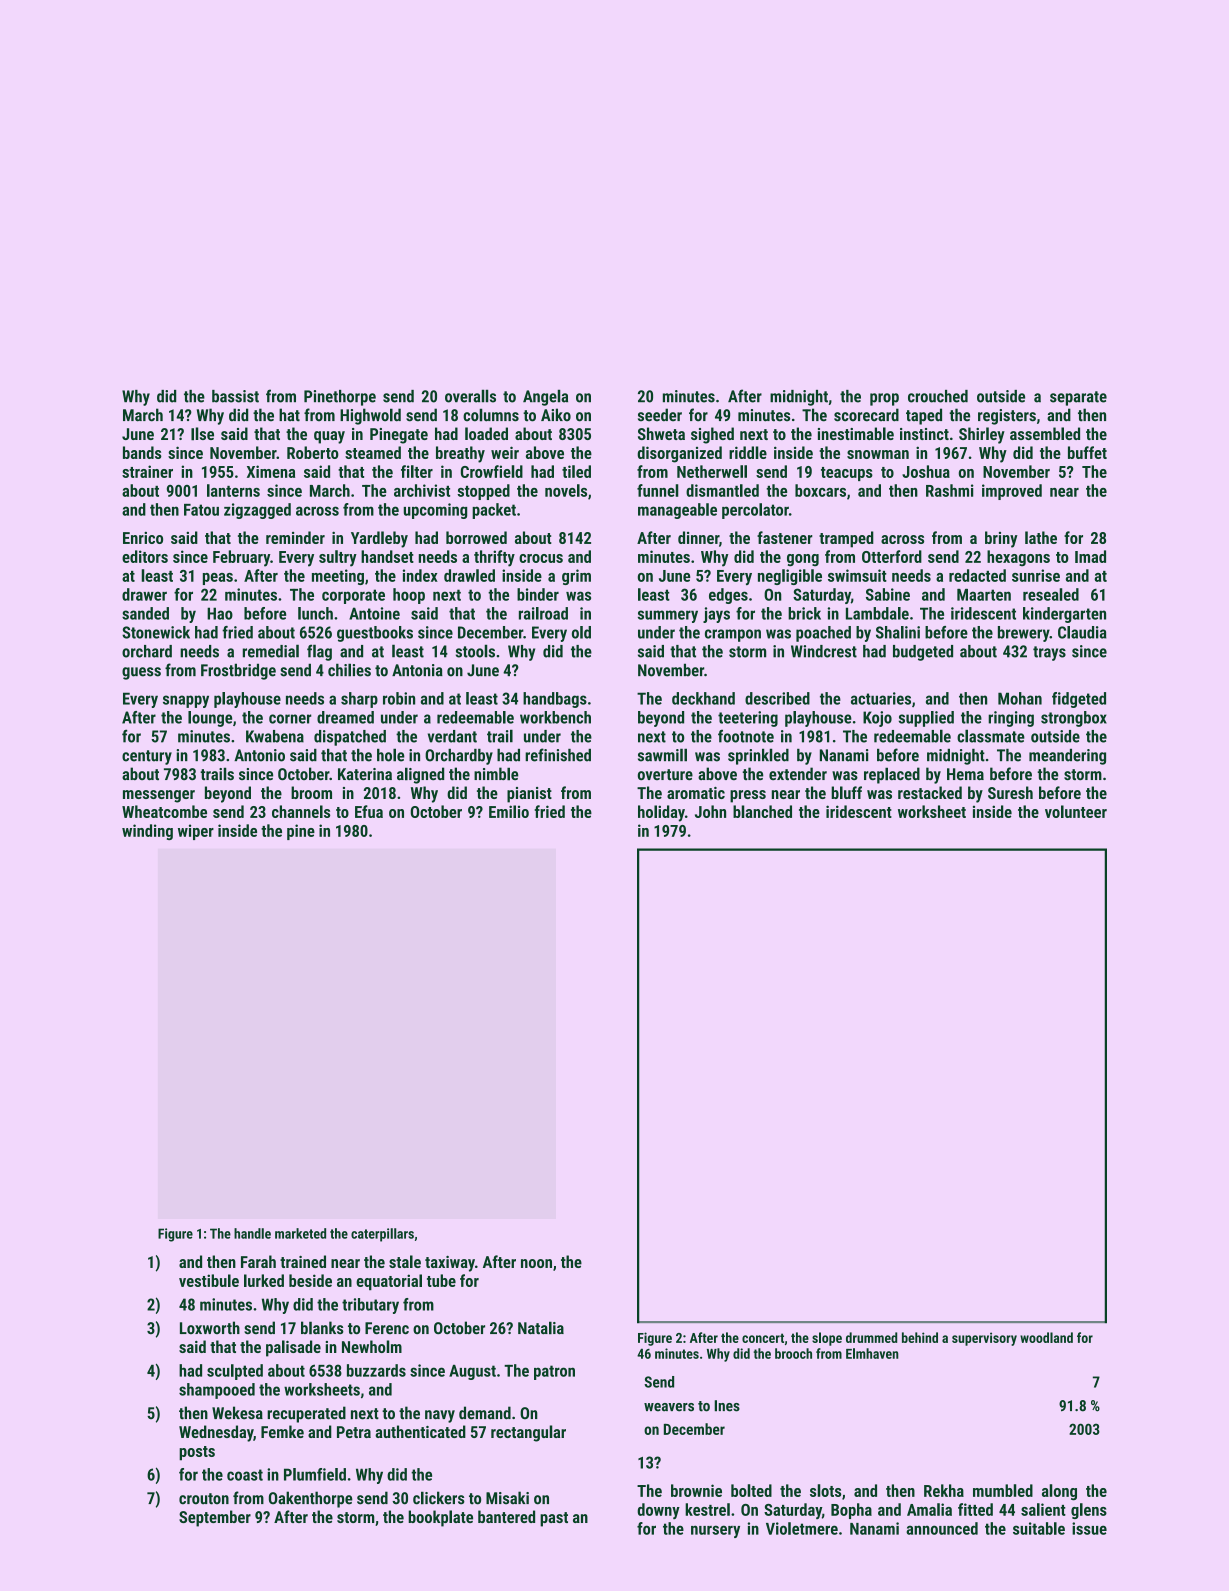  Describe the element at coordinates (1078, 398) in the document. I see `separate` at that location.
